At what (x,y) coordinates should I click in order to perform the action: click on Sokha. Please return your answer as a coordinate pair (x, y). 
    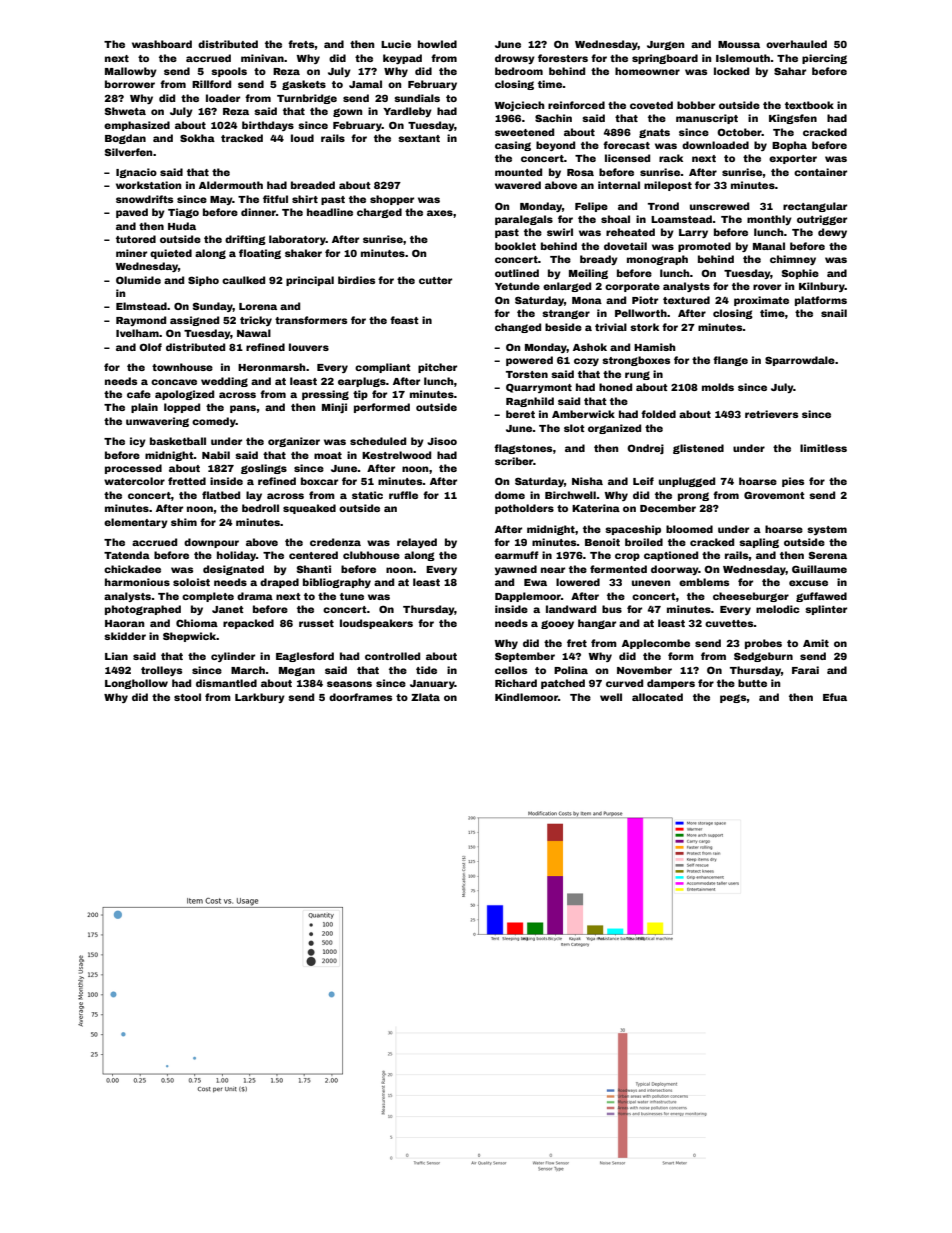
    Looking at the image, I should click on (197, 138).
